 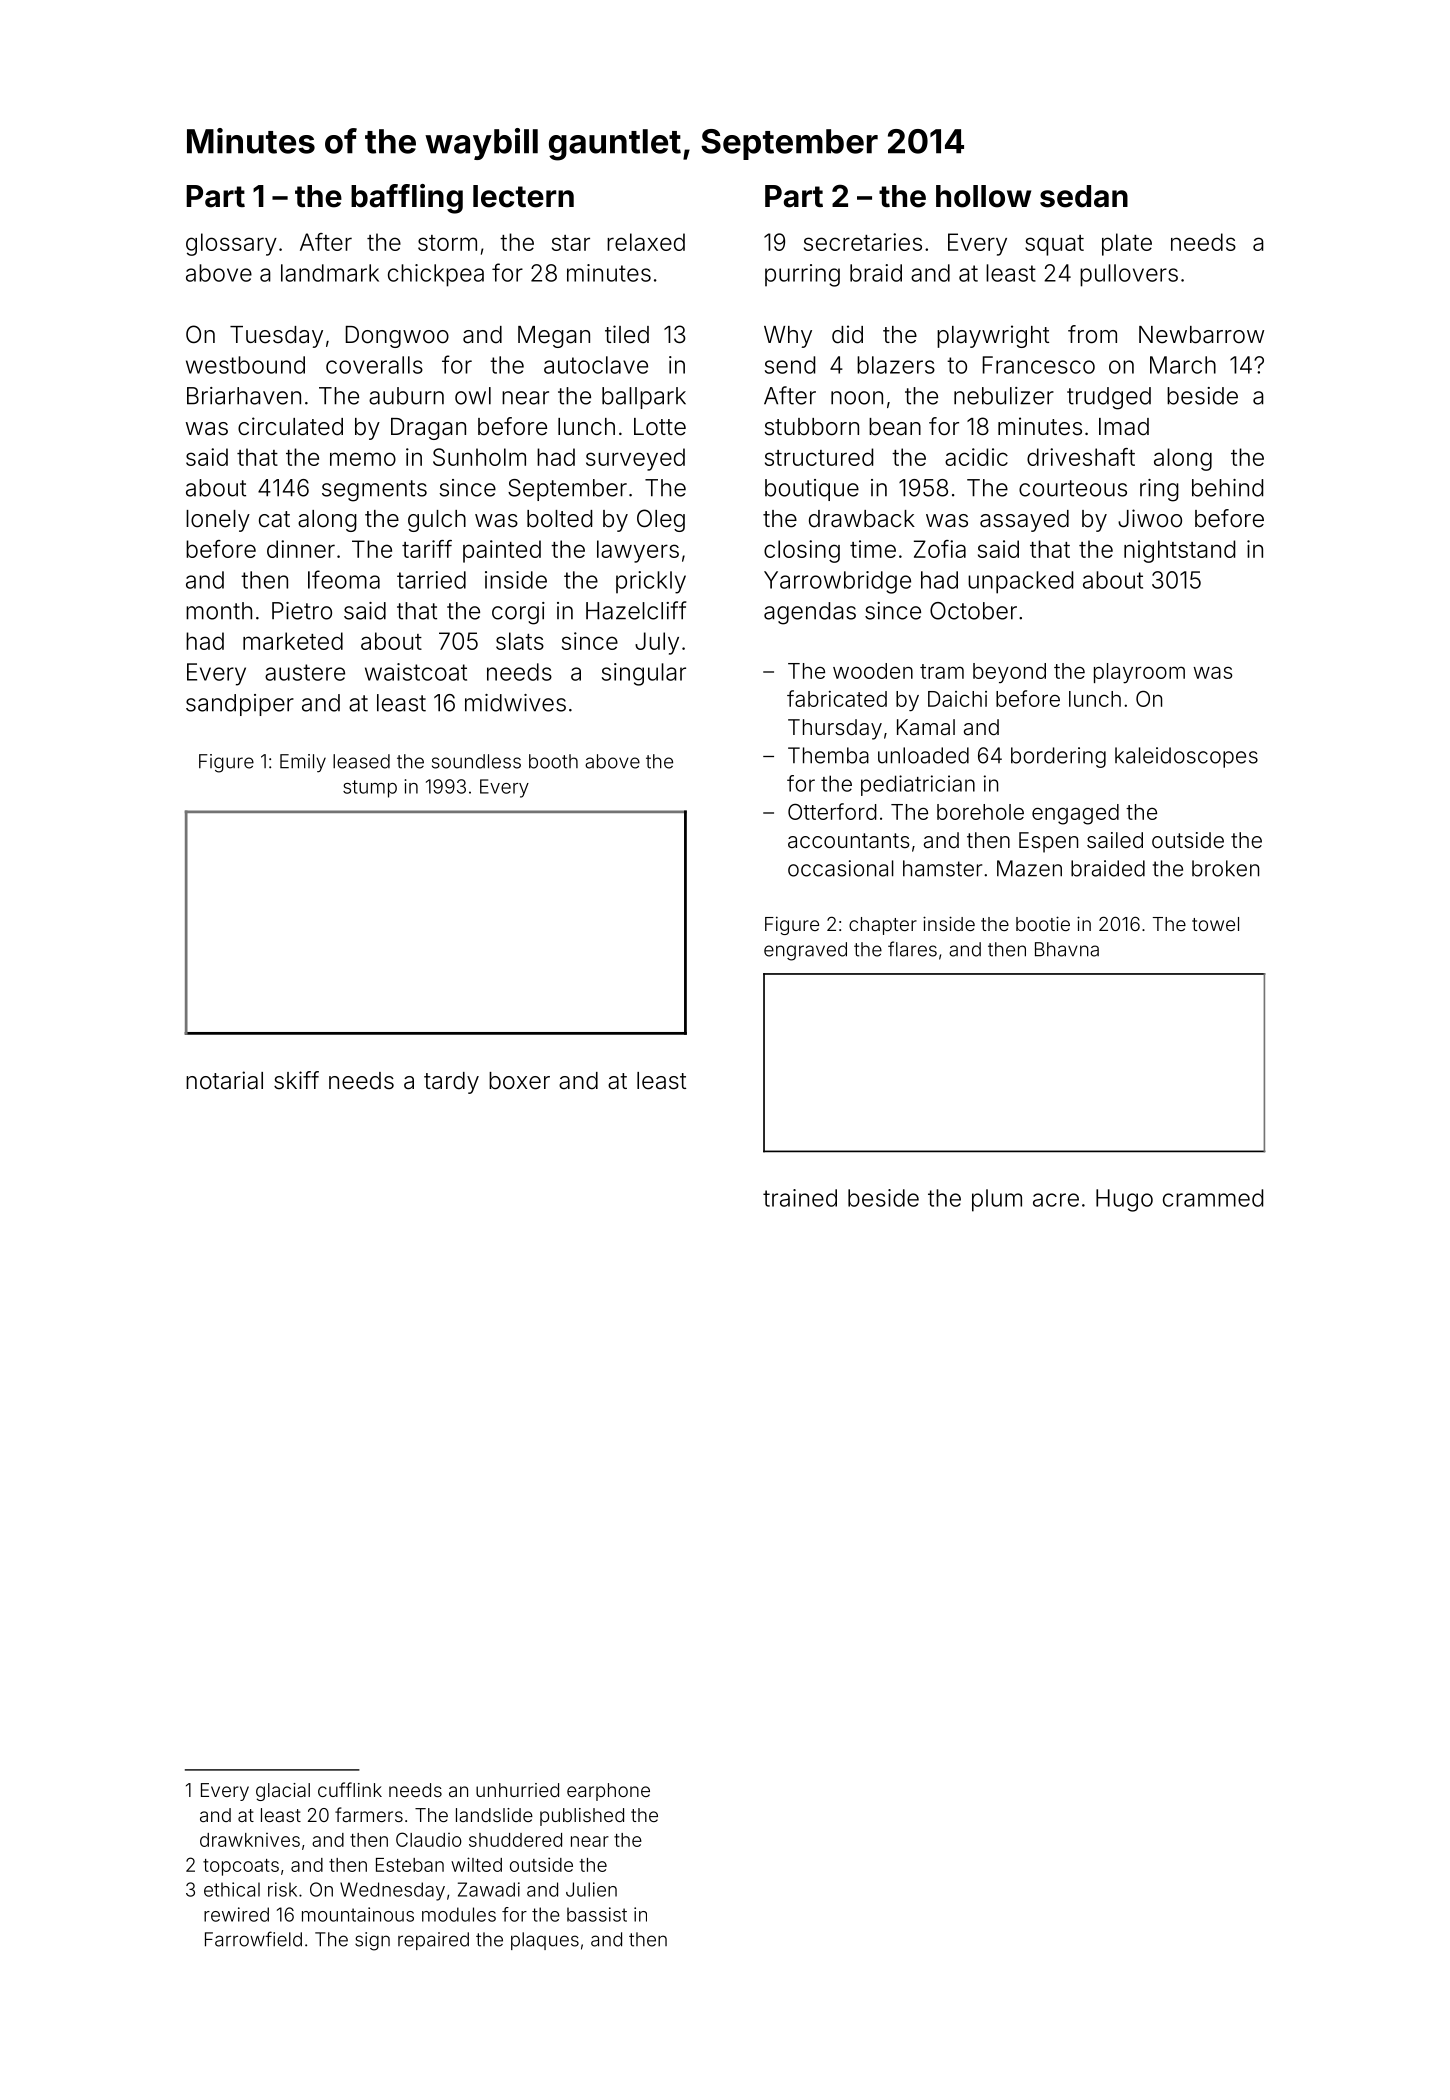 What do you see at coordinates (997, 1200) in the screenshot?
I see `plum` at bounding box center [997, 1200].
